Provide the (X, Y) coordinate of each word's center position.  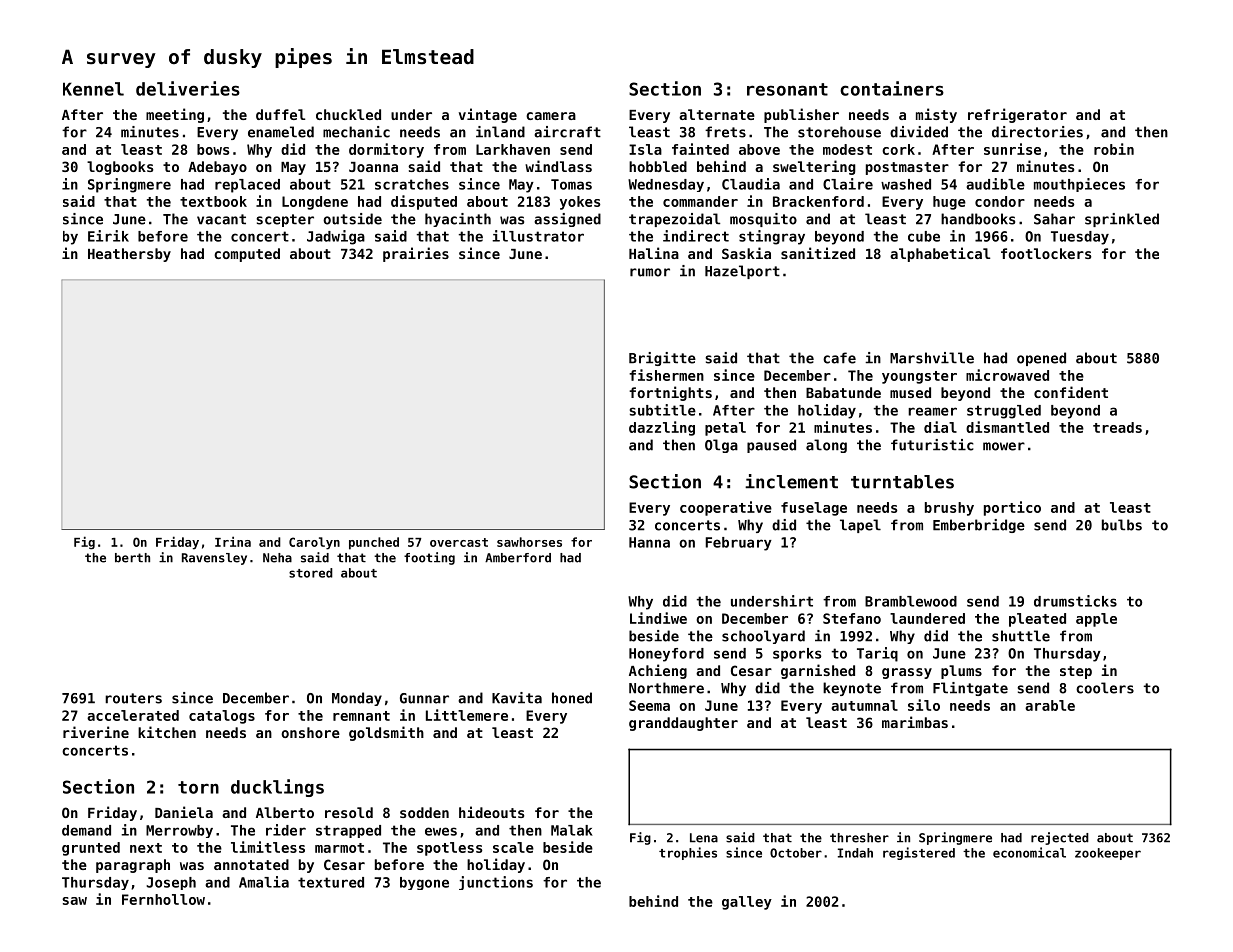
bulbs (1122, 525)
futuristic (932, 445)
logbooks (120, 168)
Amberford (518, 558)
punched (374, 543)
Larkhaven (513, 149)
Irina (233, 541)
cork (898, 149)
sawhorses (529, 542)
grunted (91, 849)
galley (747, 903)
